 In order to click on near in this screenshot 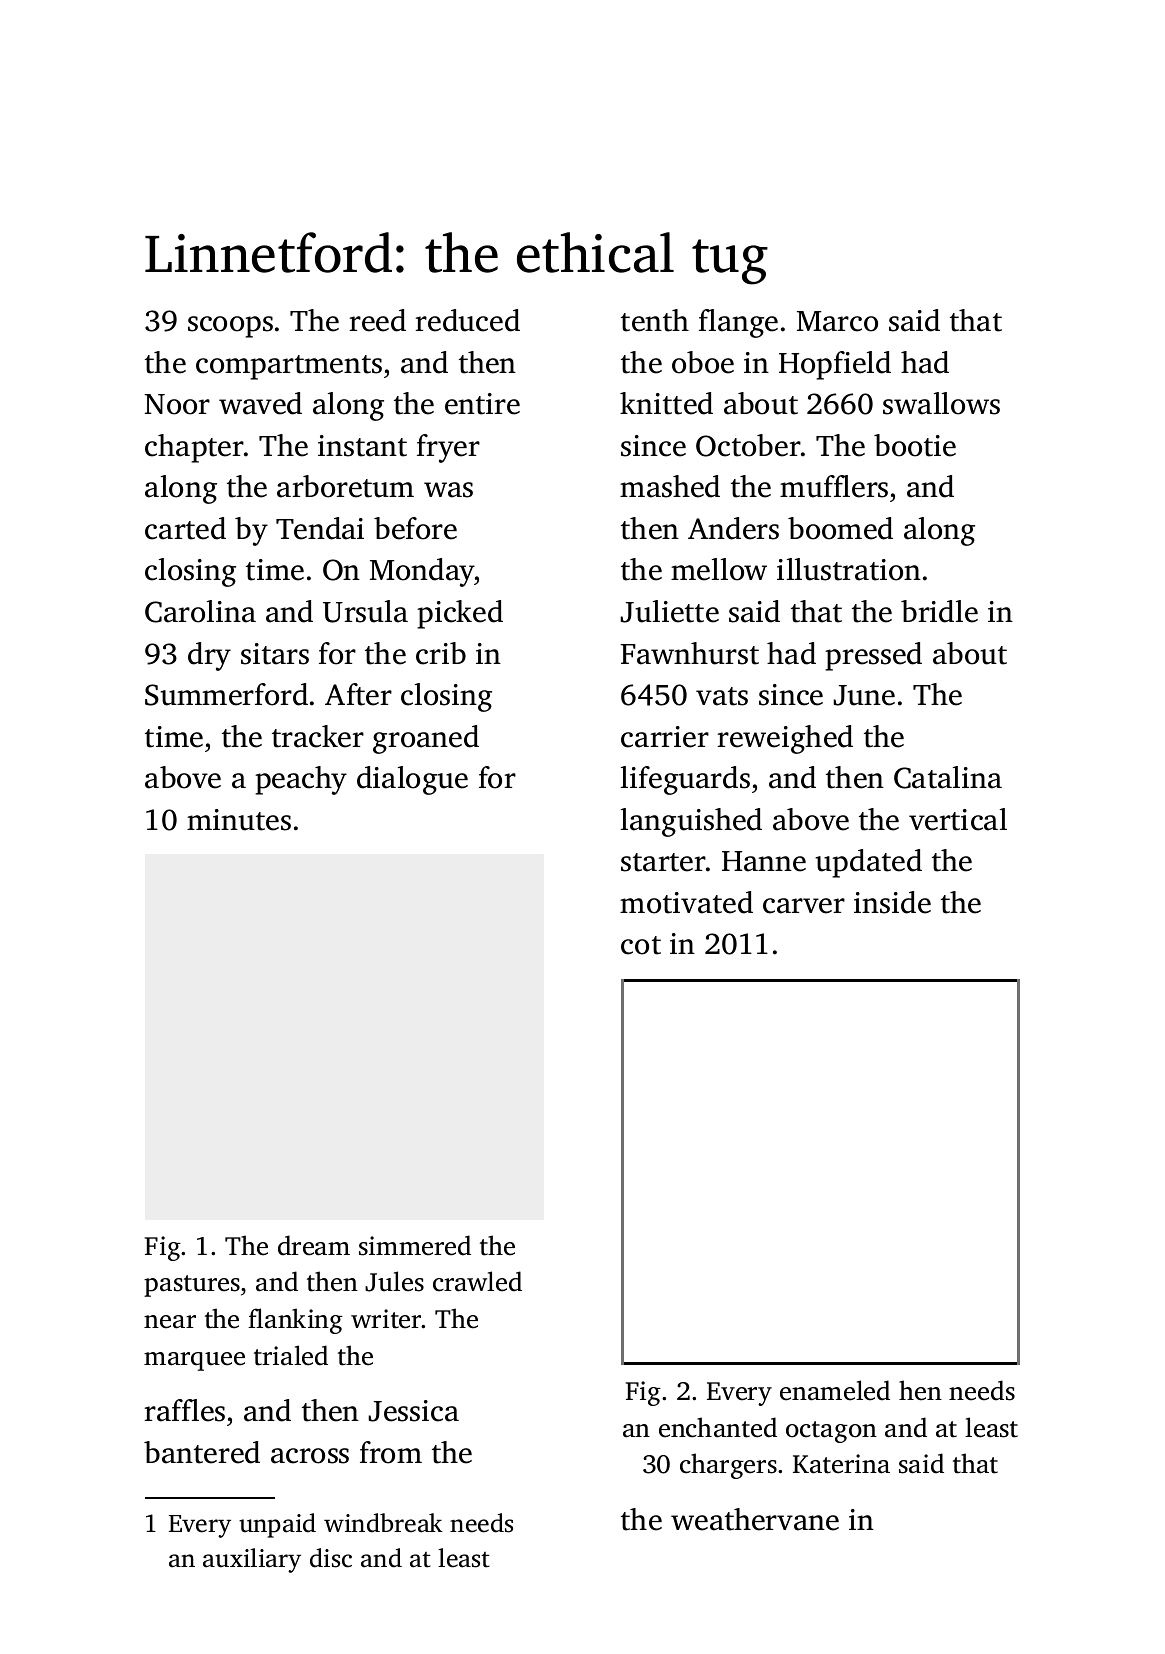, I will do `click(170, 1322)`.
